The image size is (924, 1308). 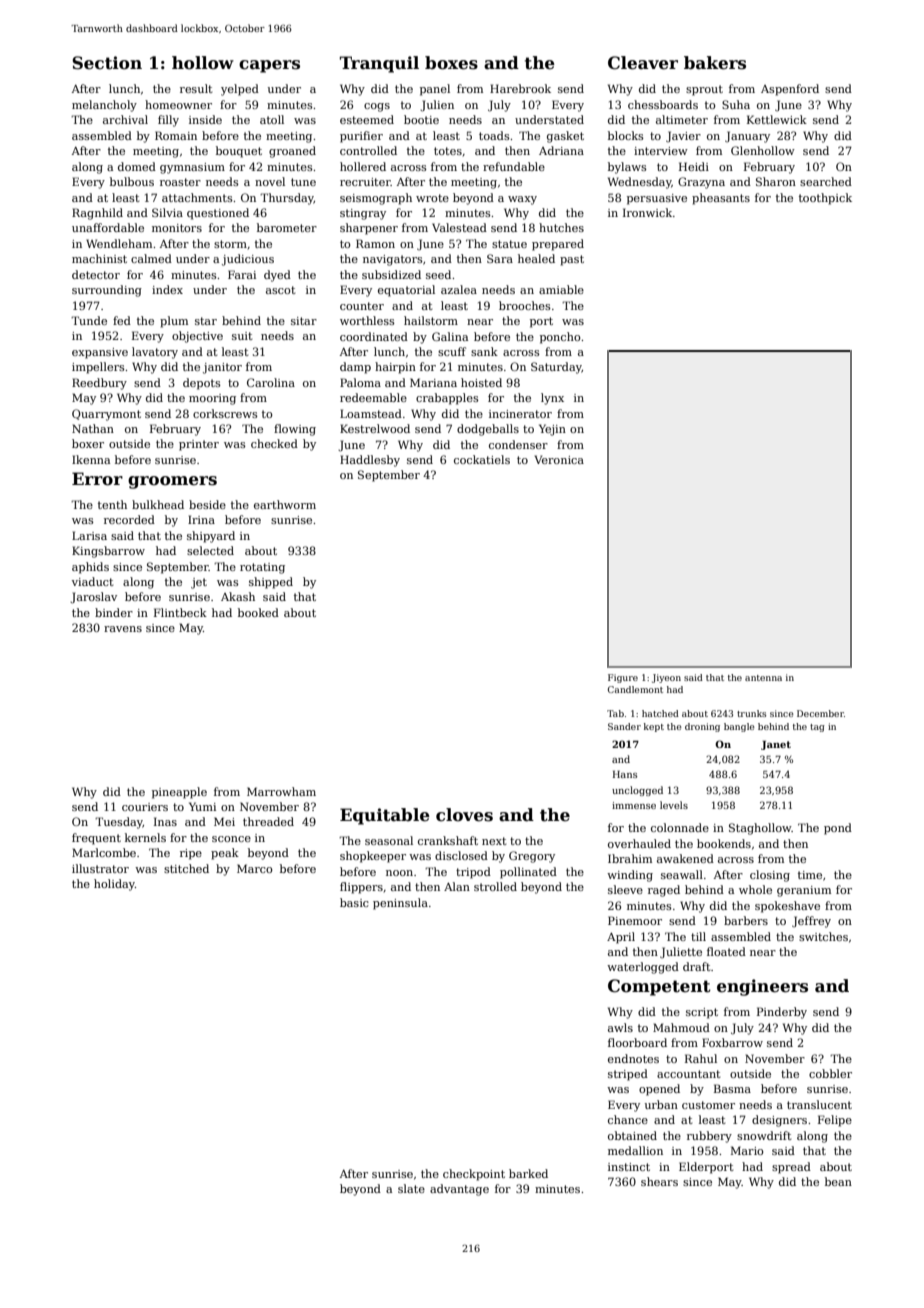 I want to click on Marrowham, so click(x=281, y=791).
